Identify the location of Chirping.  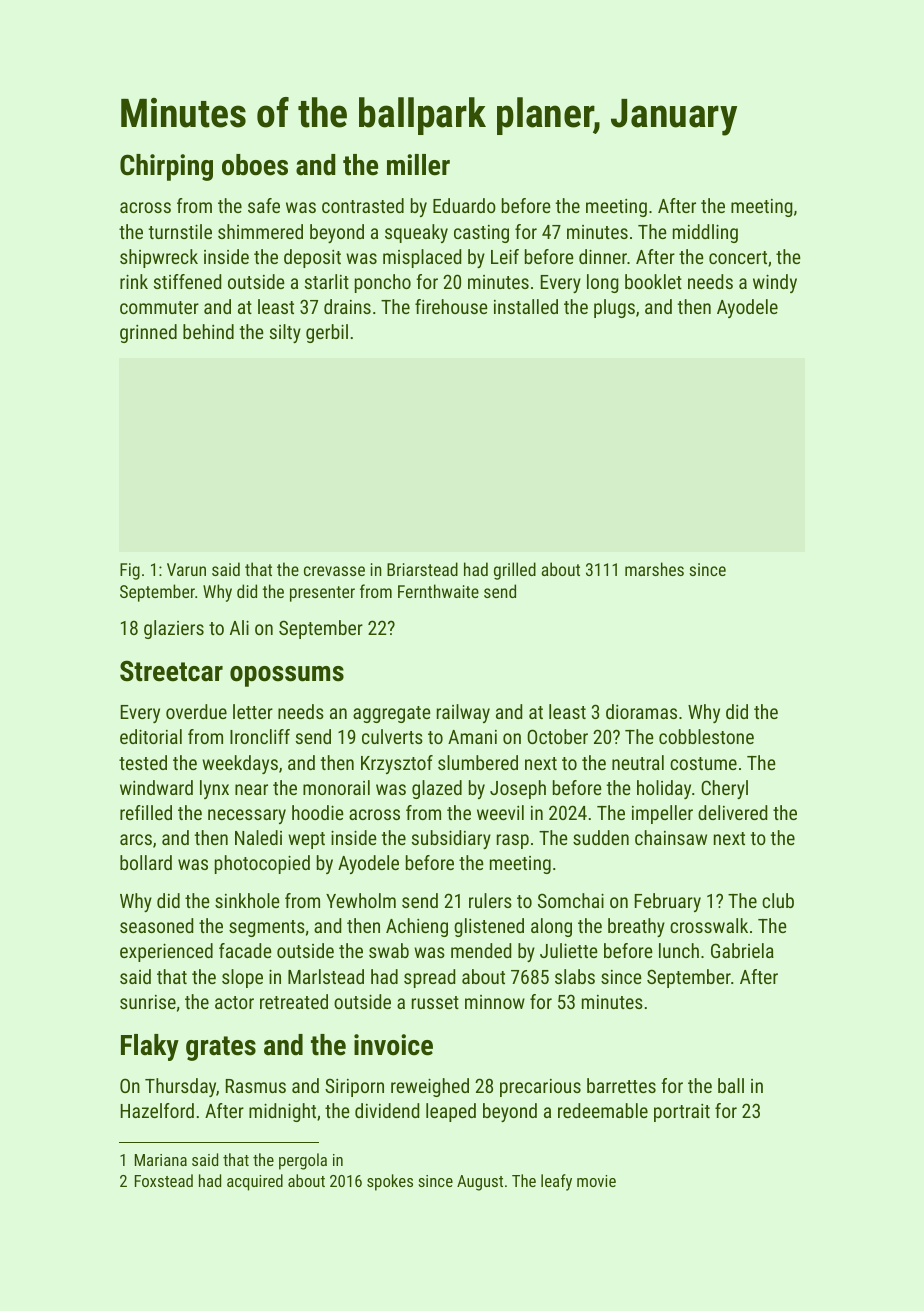
(166, 167).
